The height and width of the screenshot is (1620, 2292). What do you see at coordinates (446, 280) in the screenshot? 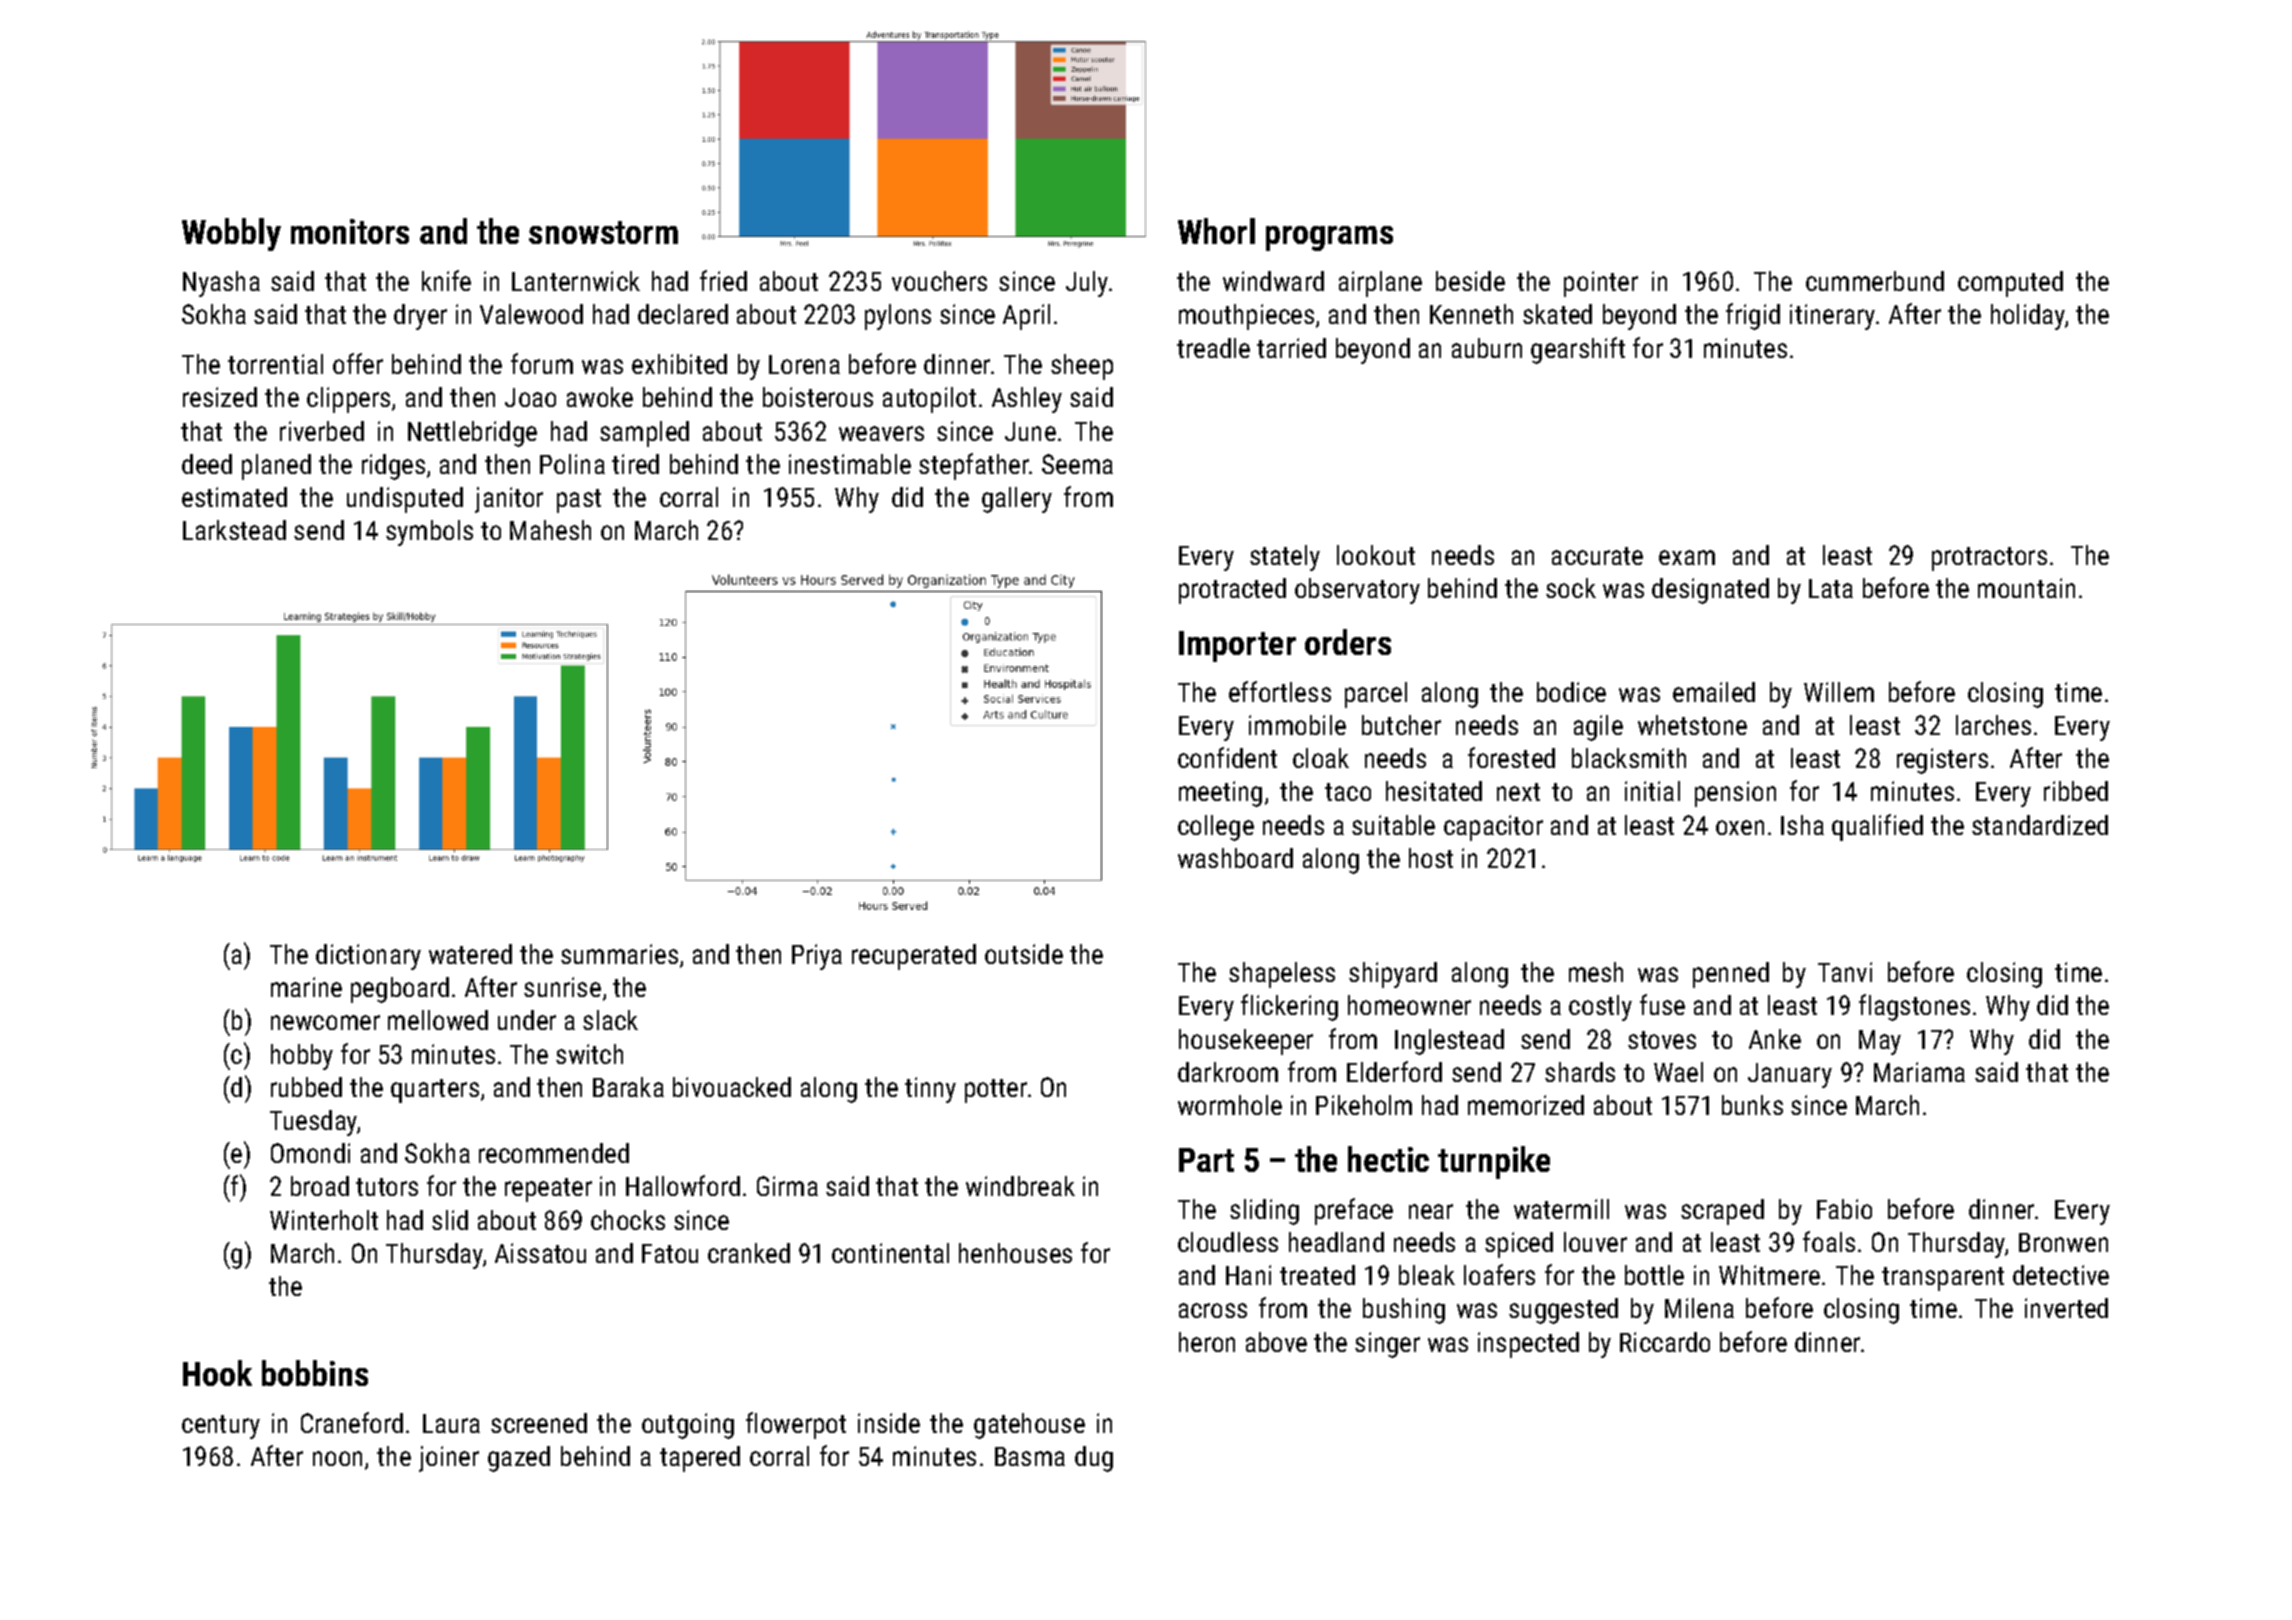
I see `knife` at bounding box center [446, 280].
